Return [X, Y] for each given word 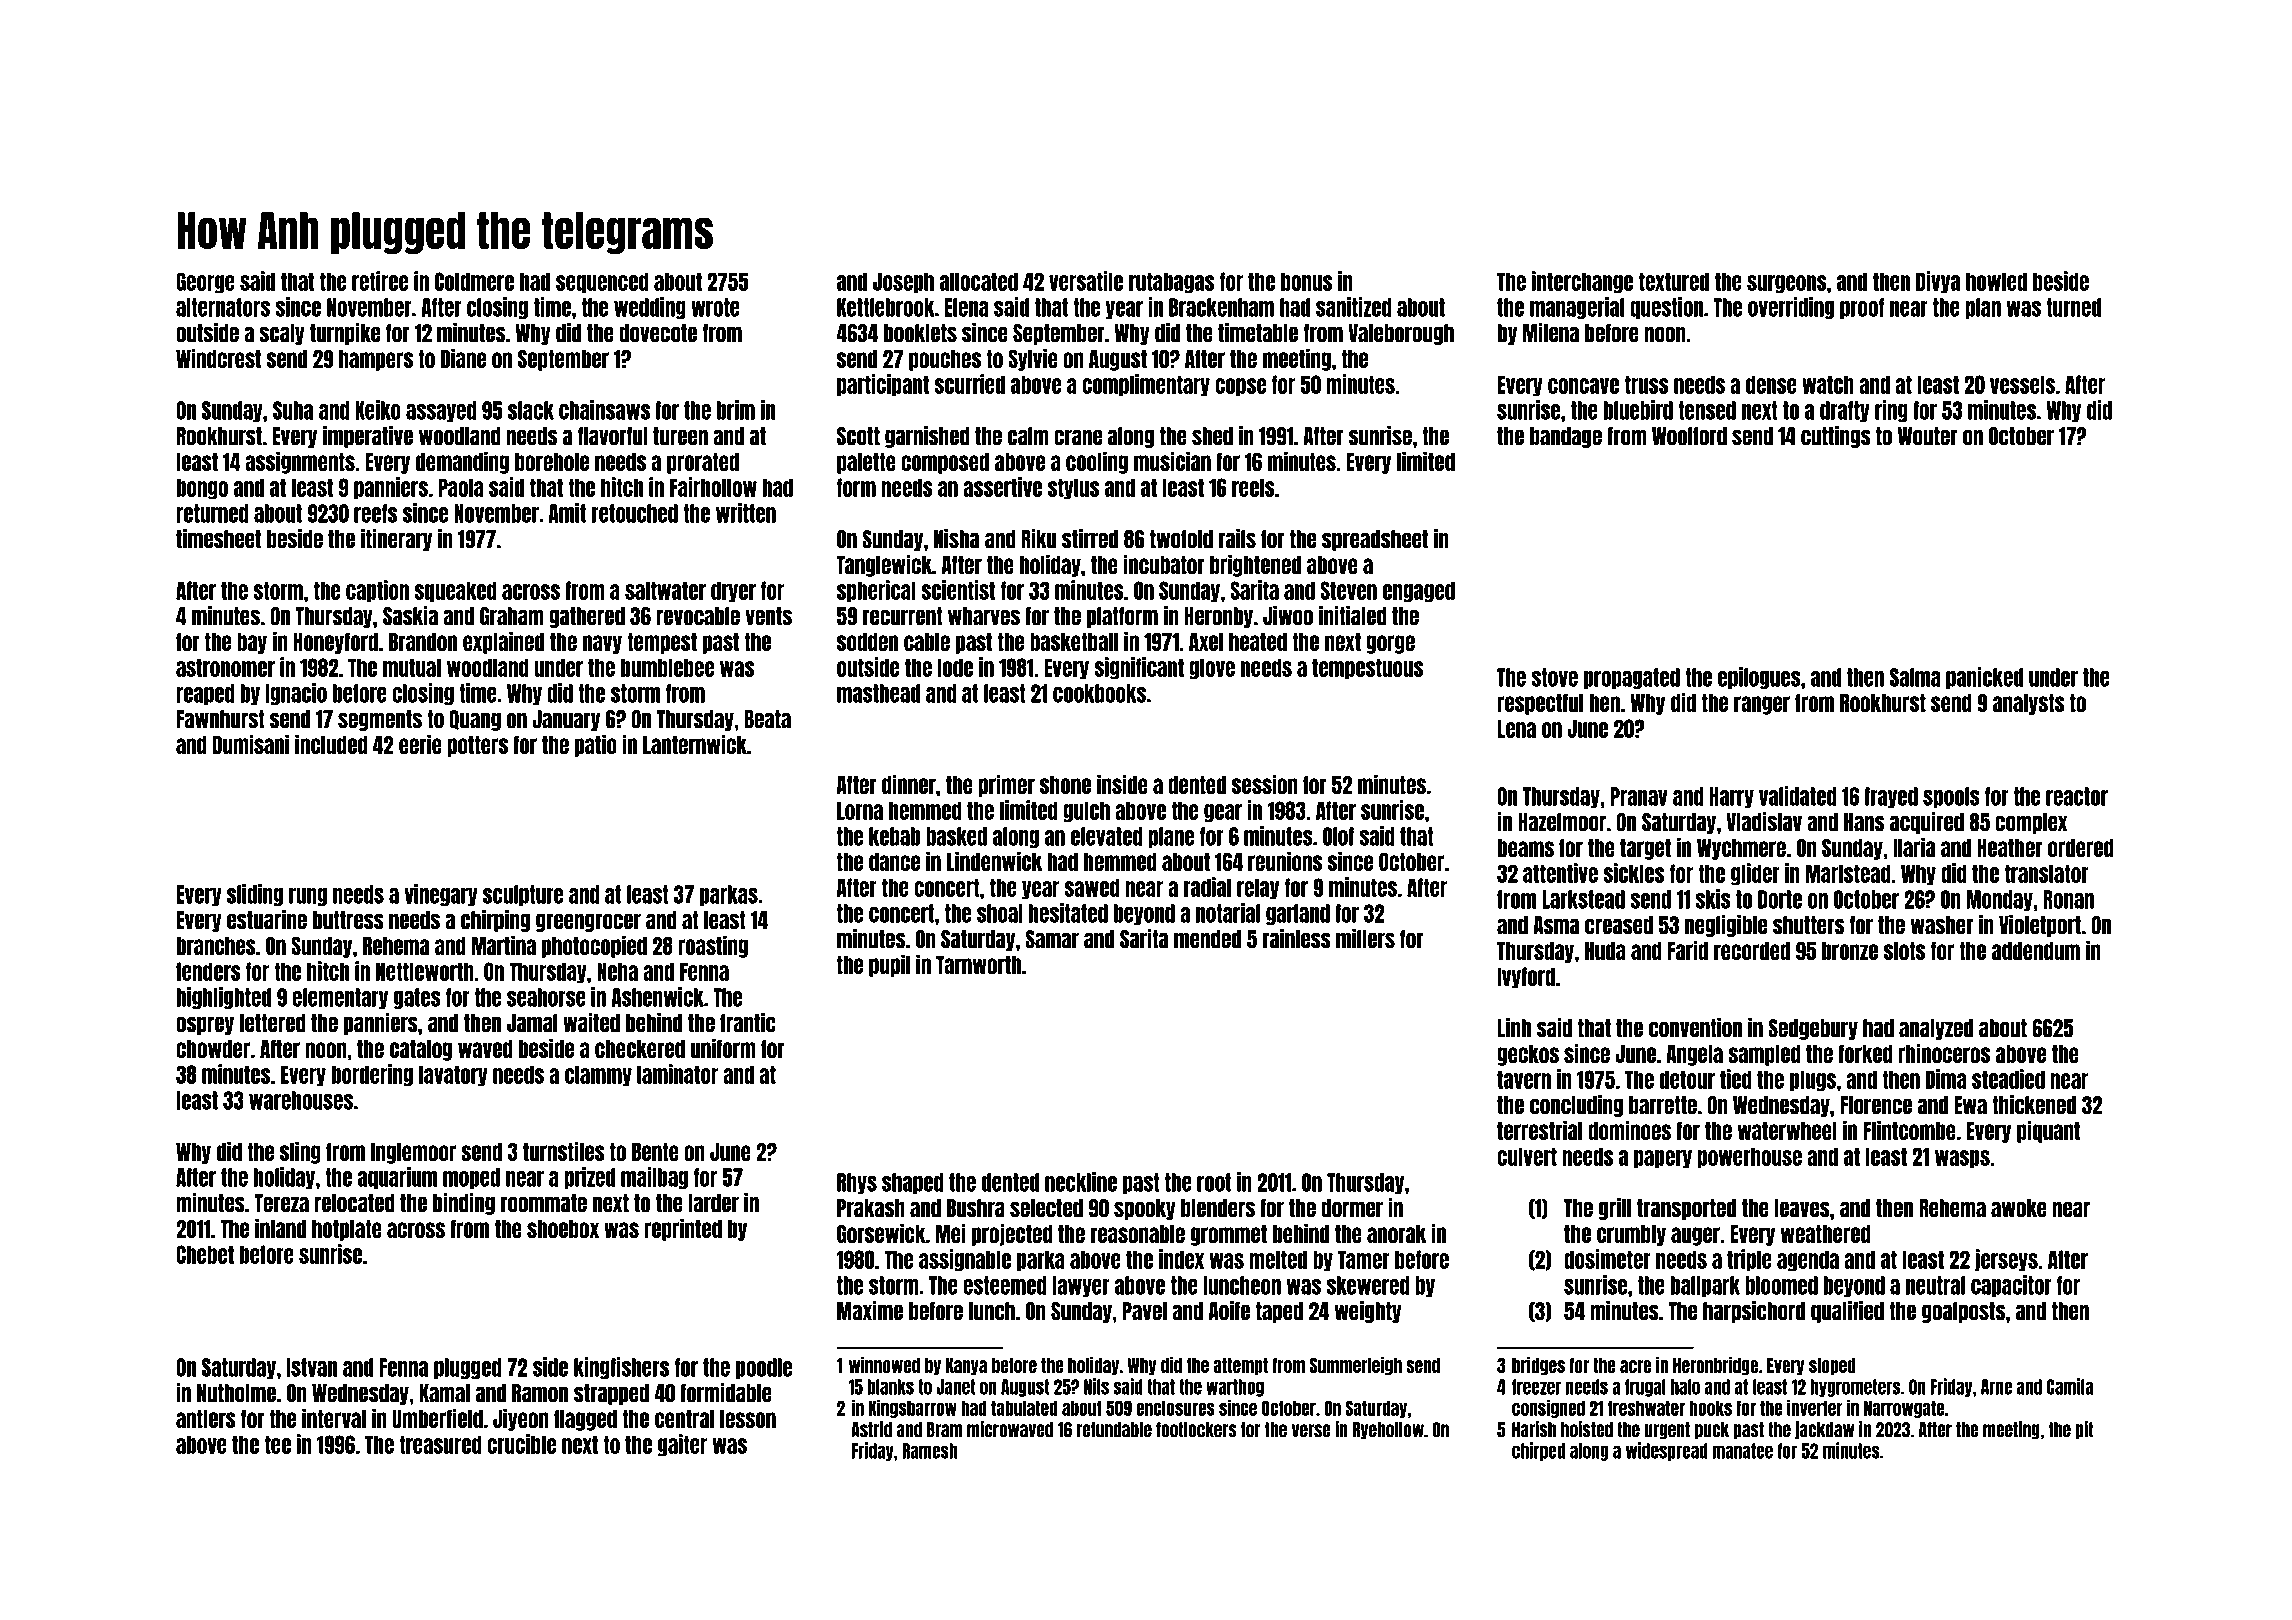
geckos [1528, 1055]
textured [1674, 281]
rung [308, 897]
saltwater [665, 590]
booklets [920, 333]
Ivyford [1526, 978]
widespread [1667, 1451]
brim [736, 410]
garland [1298, 914]
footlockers [1196, 1430]
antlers [206, 1419]
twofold [1181, 539]
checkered [640, 1049]
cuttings [1836, 437]
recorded [1752, 951]
